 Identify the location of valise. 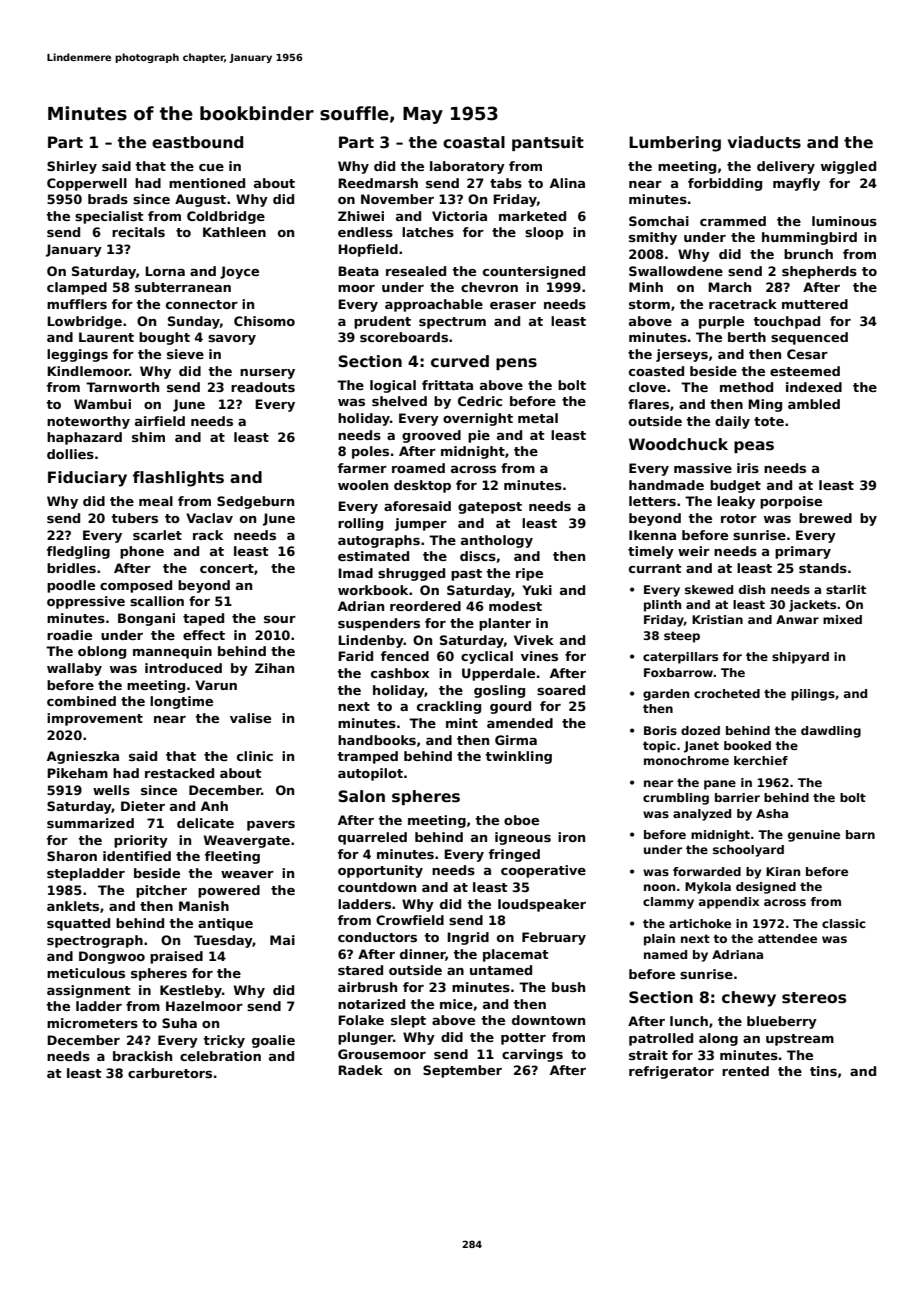
(250, 718).
